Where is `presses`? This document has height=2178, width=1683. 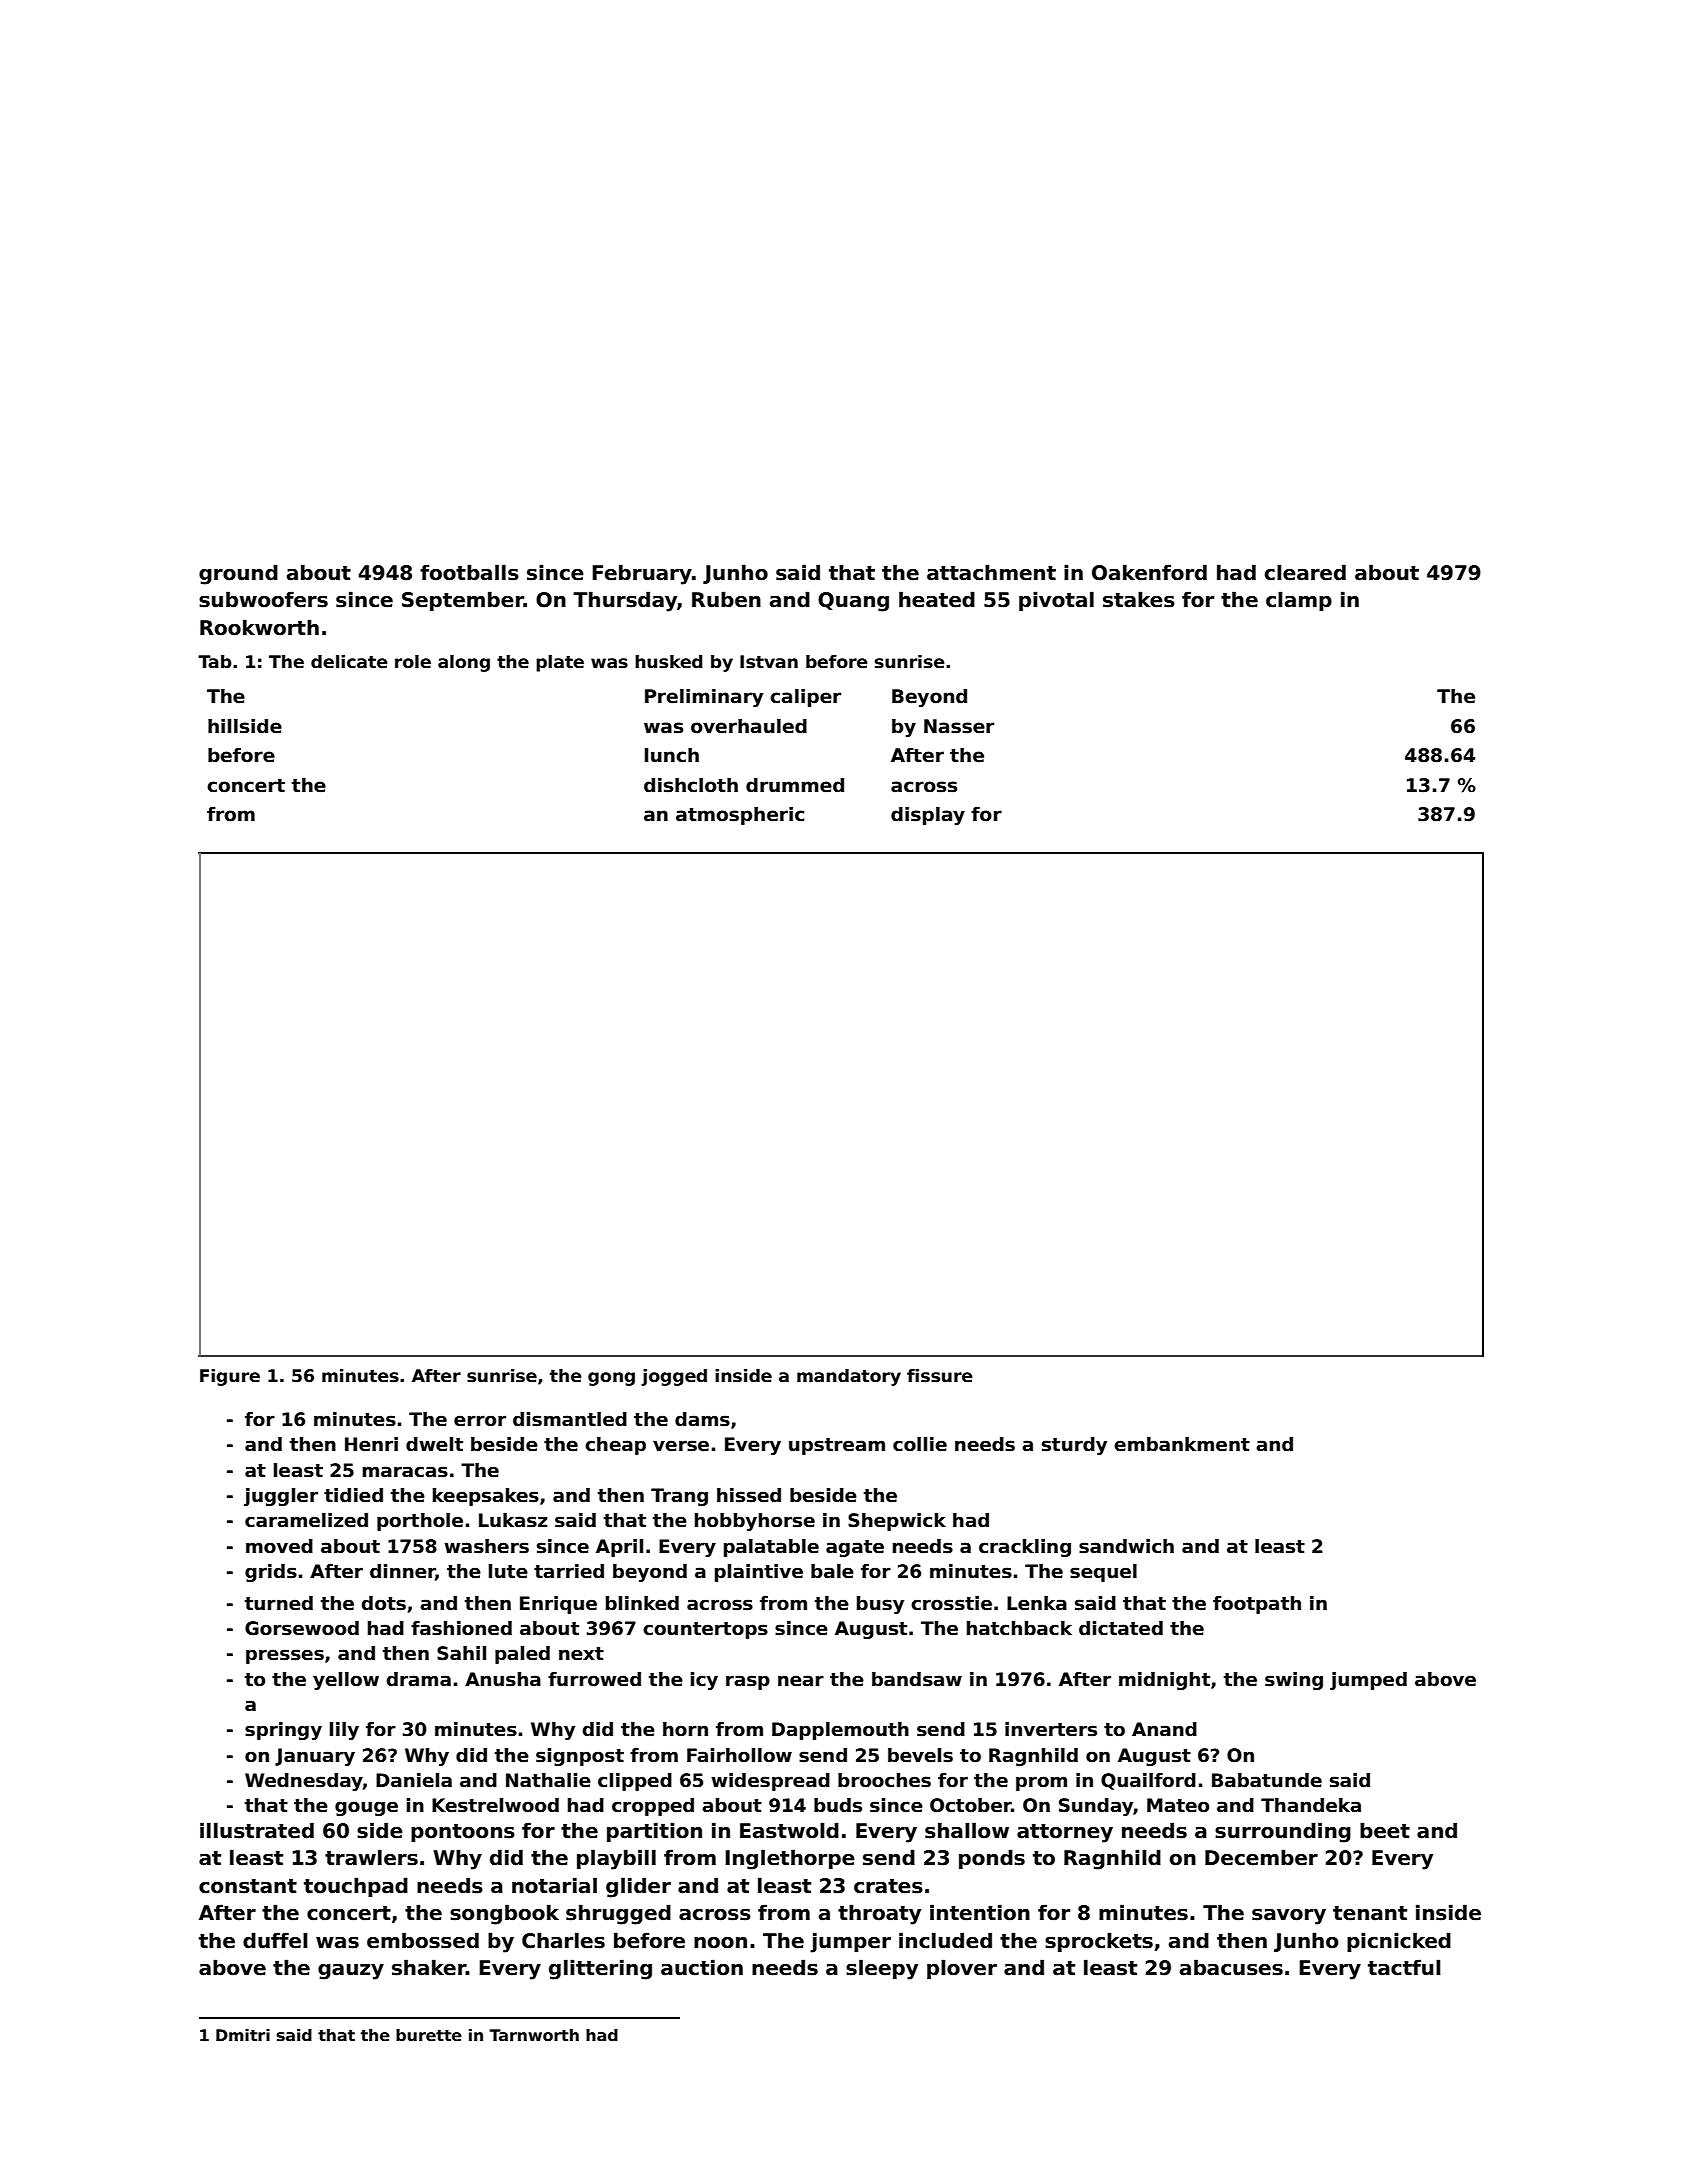 presses is located at coordinates (285, 1656).
